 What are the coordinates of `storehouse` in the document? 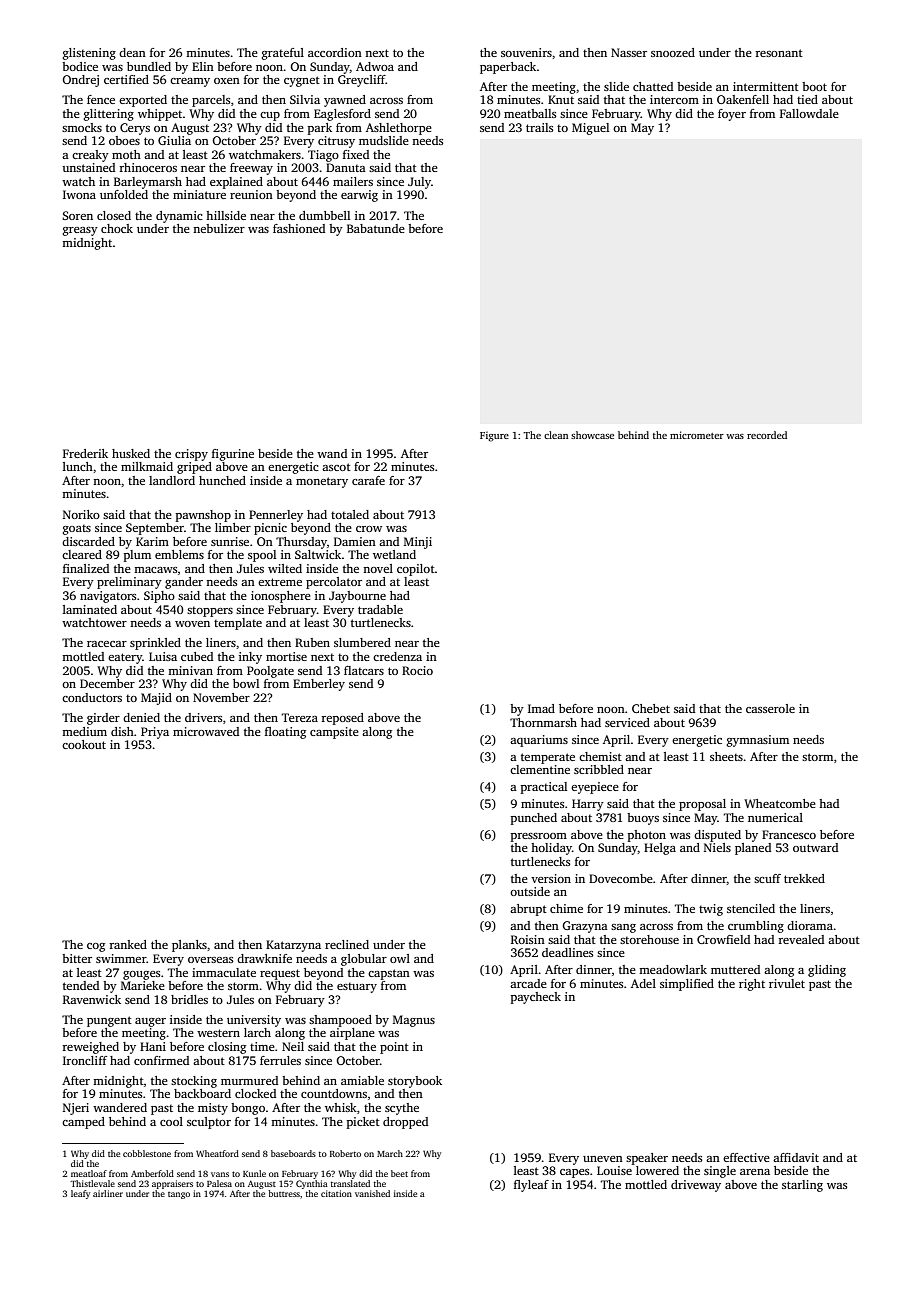 It's located at (649, 939).
